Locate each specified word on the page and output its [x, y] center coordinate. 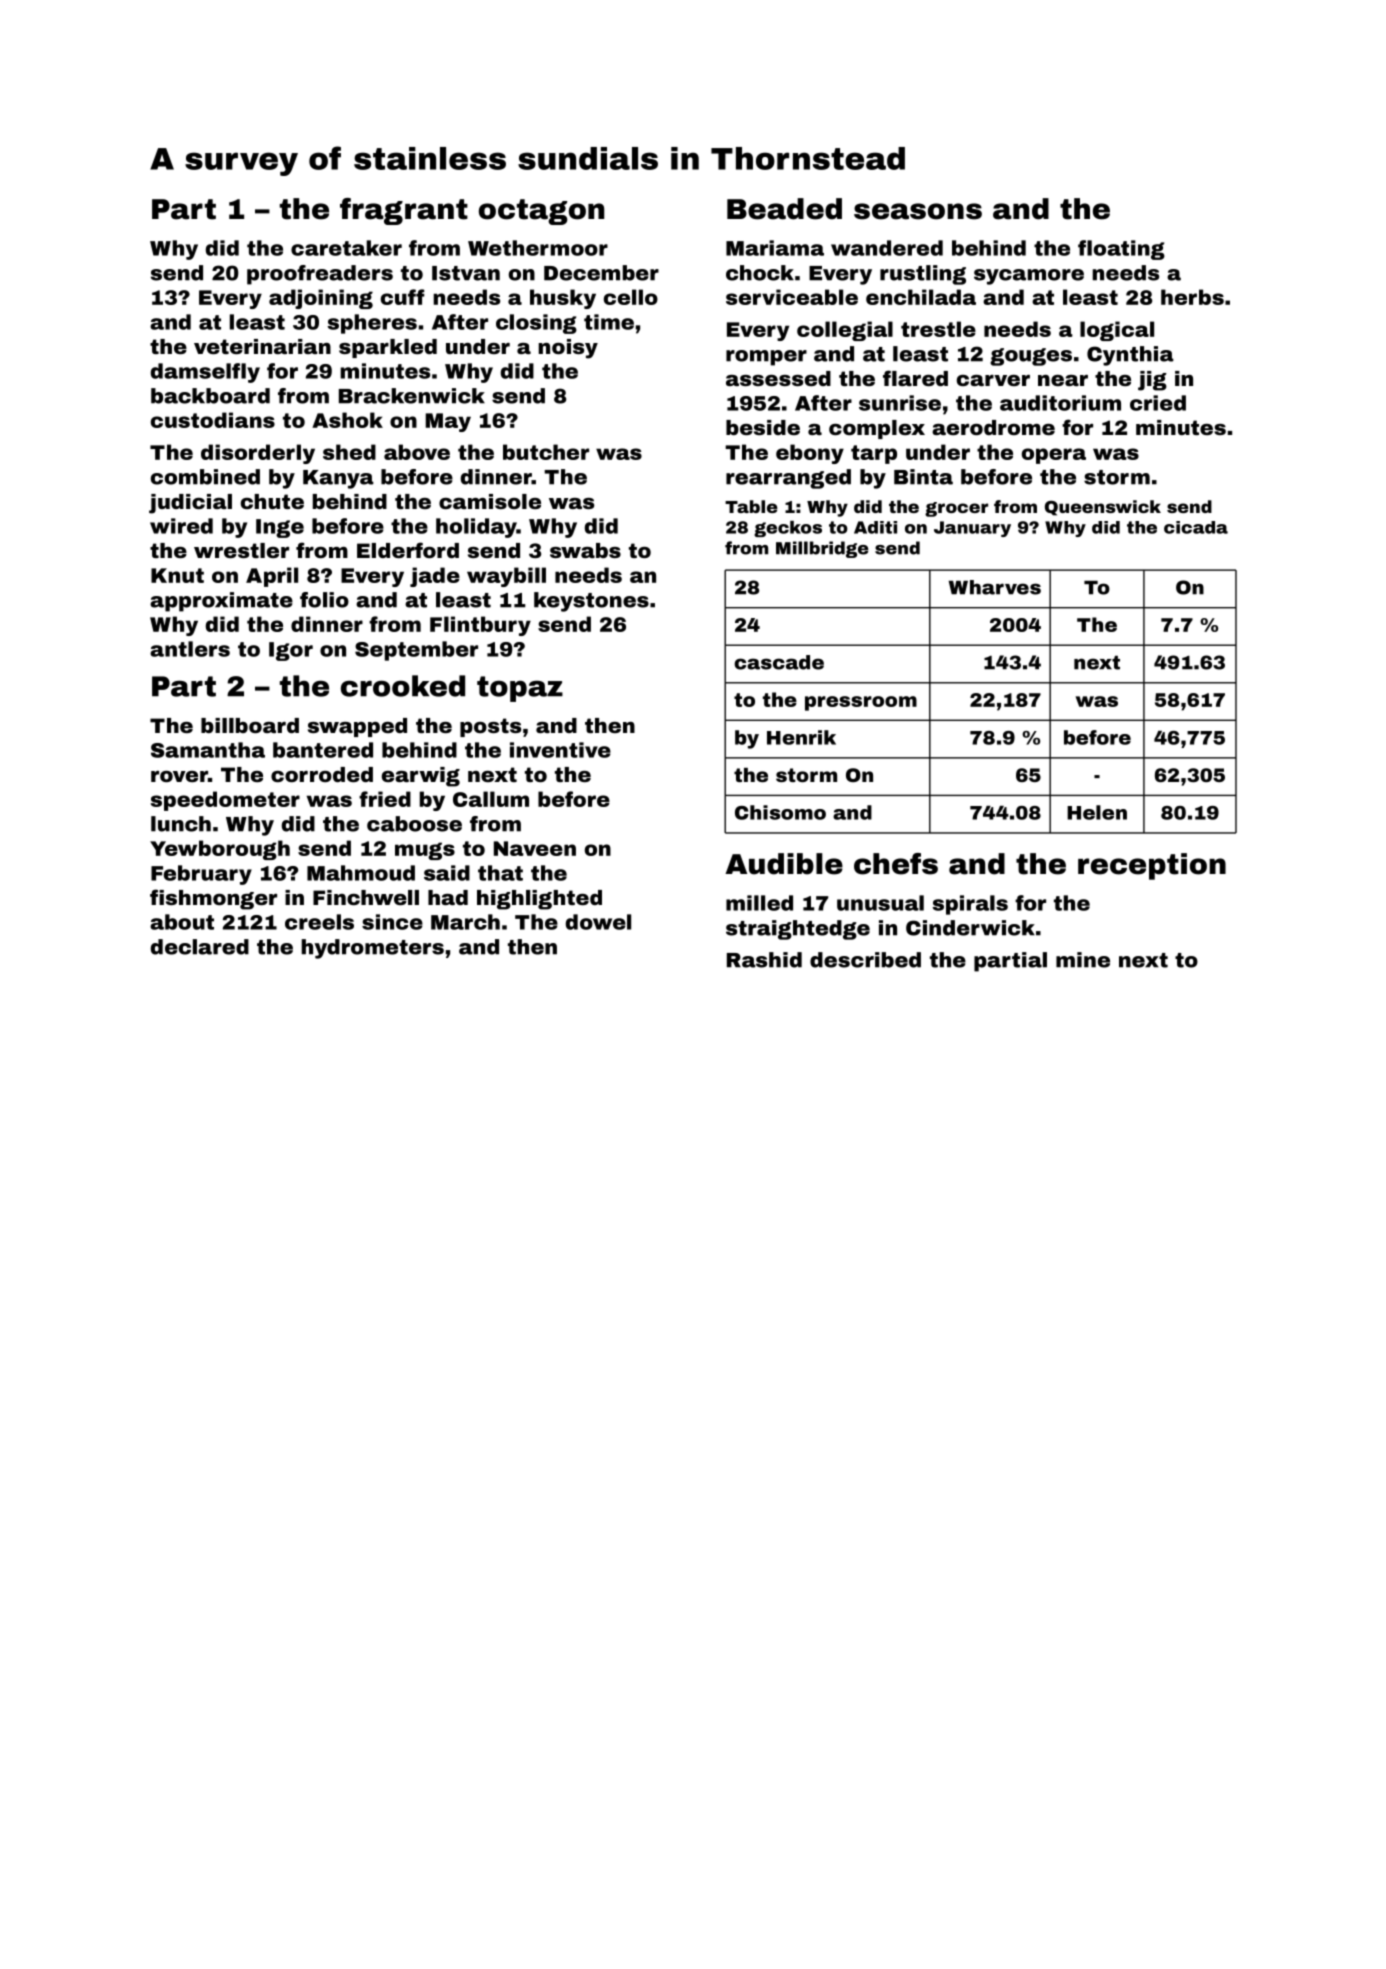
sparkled [388, 348]
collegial [845, 331]
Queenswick [1103, 508]
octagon [541, 212]
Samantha [208, 750]
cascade [779, 662]
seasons [918, 211]
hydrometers [372, 949]
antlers [190, 649]
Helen [1097, 812]
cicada [1196, 527]
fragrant [404, 211]
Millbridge [822, 549]
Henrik [801, 737]
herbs [1192, 297]
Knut [177, 575]
